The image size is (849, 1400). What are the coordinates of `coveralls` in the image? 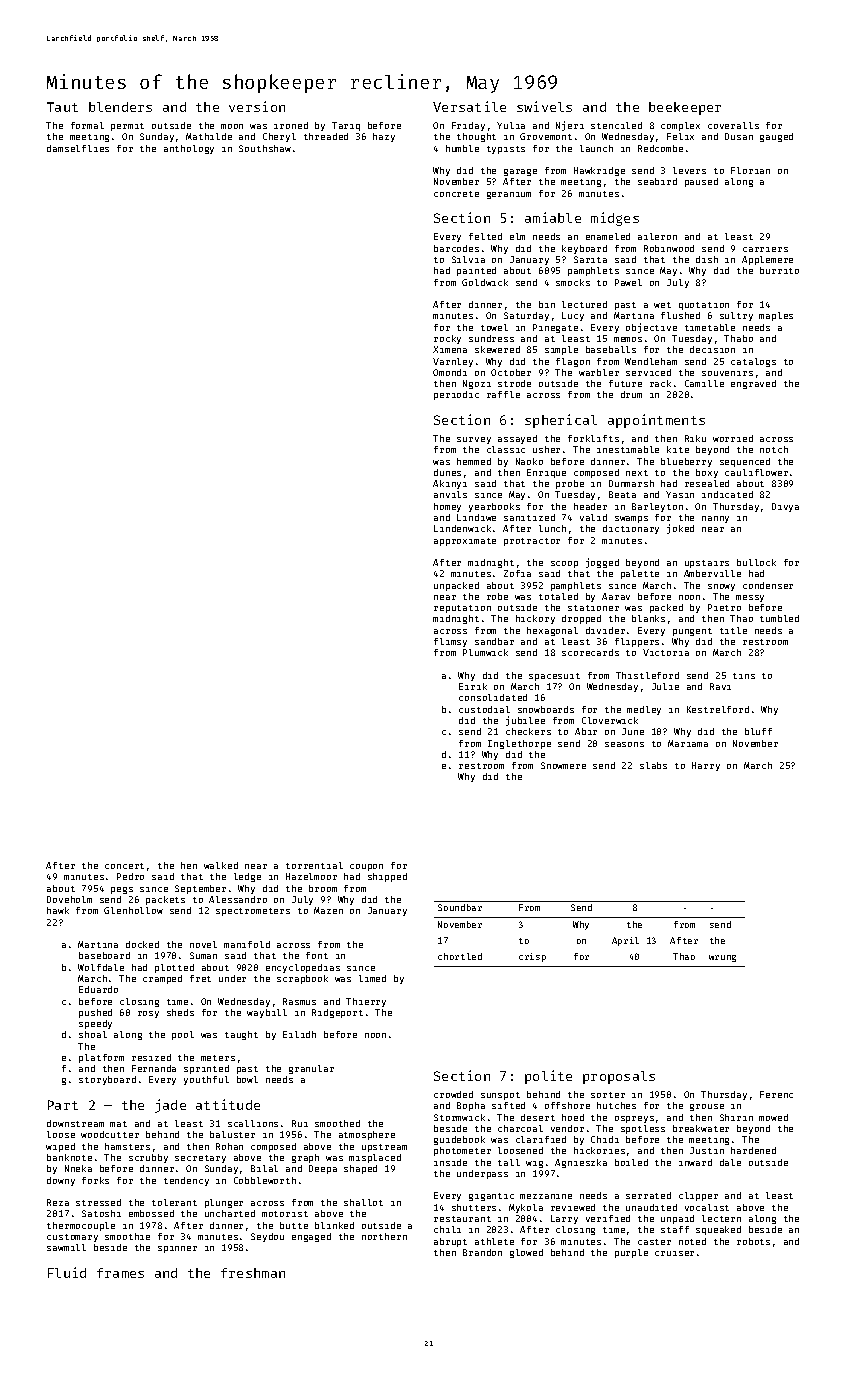 It's located at (733, 125).
